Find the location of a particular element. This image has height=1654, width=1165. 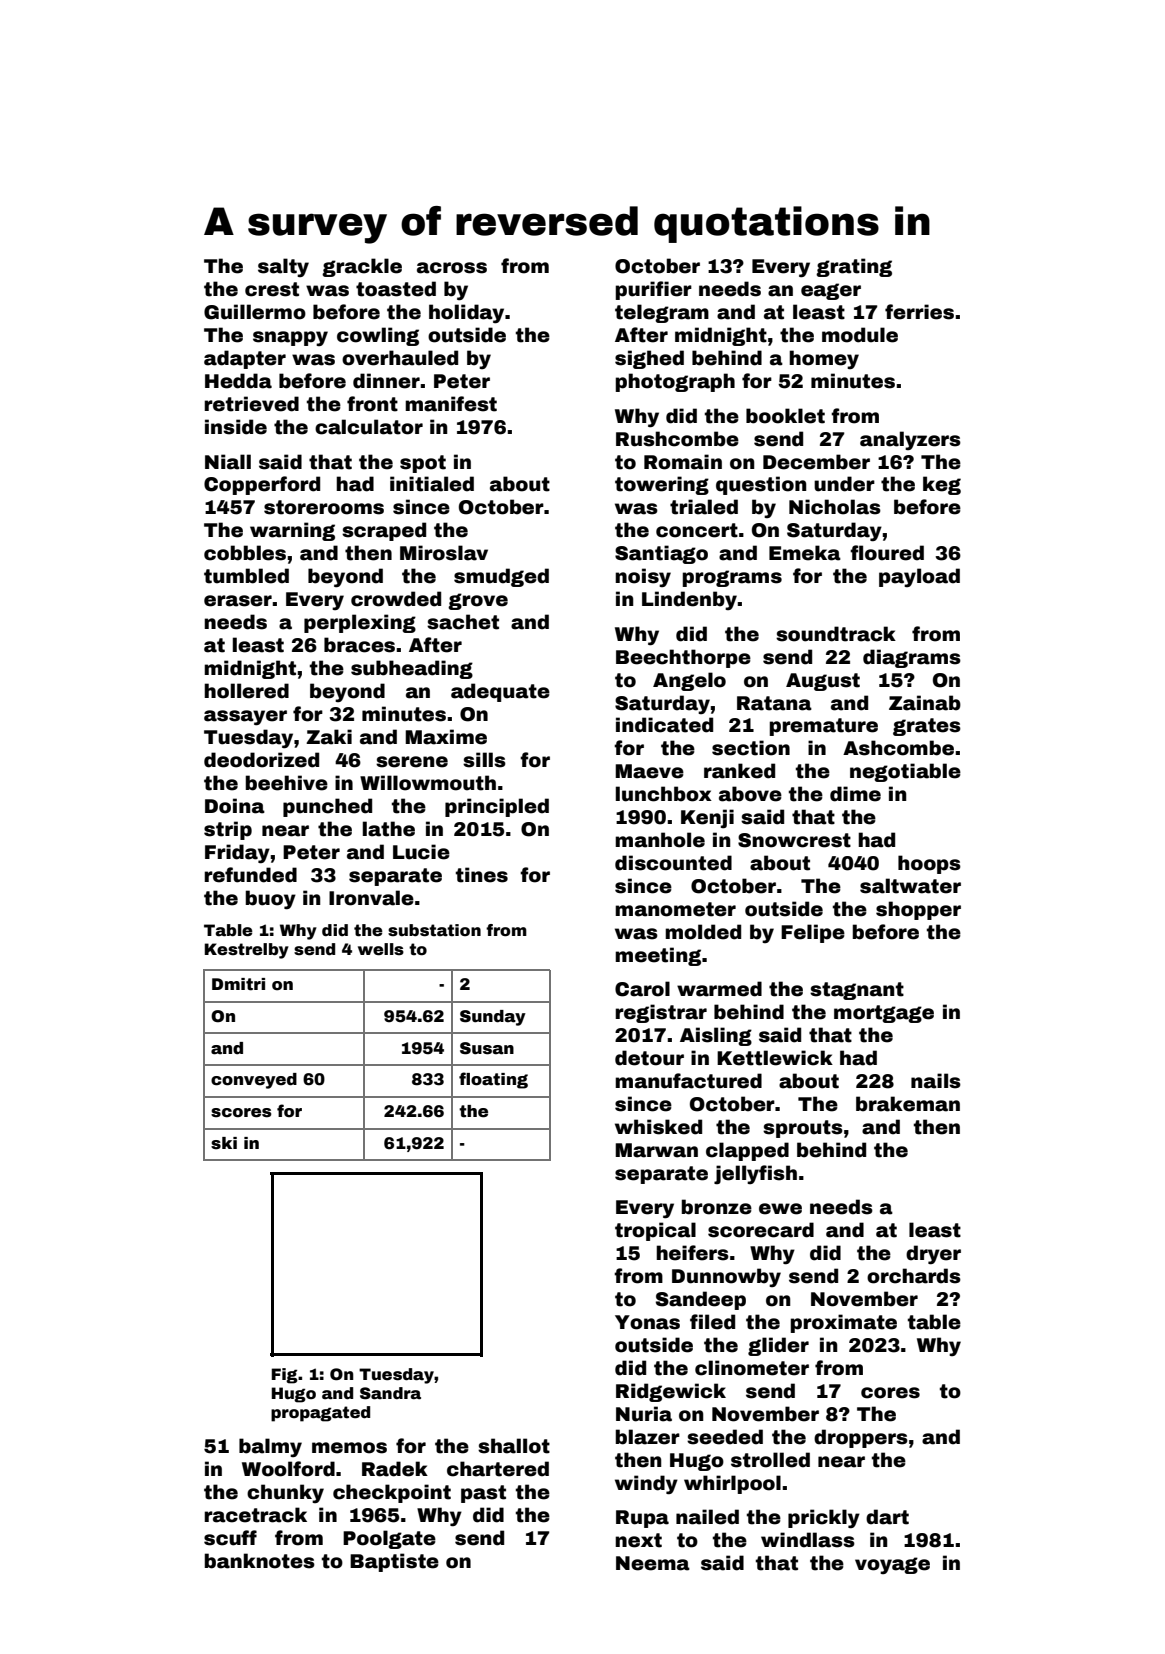

telegram is located at coordinates (662, 313).
